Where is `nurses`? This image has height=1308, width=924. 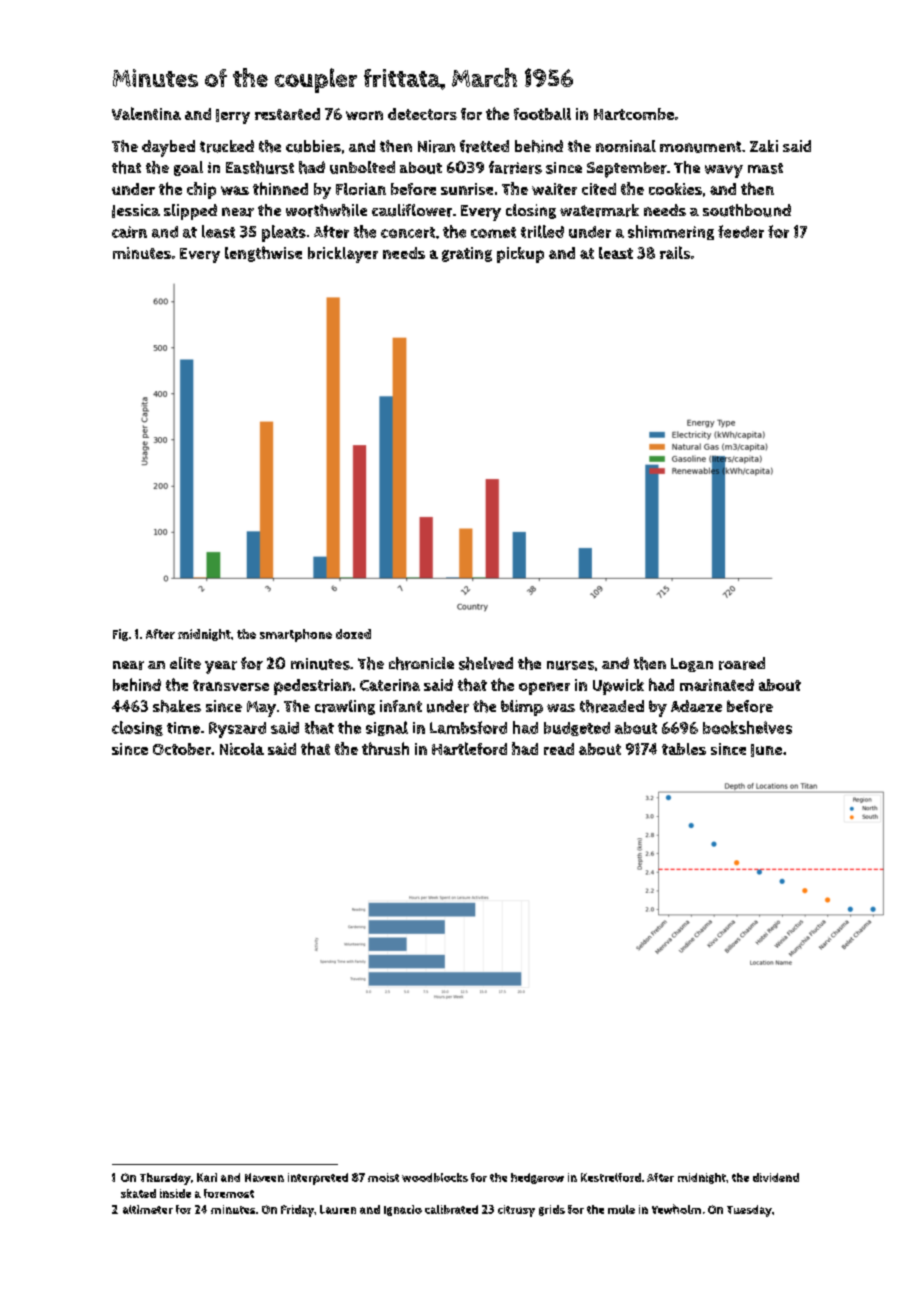 nurses is located at coordinates (570, 665).
